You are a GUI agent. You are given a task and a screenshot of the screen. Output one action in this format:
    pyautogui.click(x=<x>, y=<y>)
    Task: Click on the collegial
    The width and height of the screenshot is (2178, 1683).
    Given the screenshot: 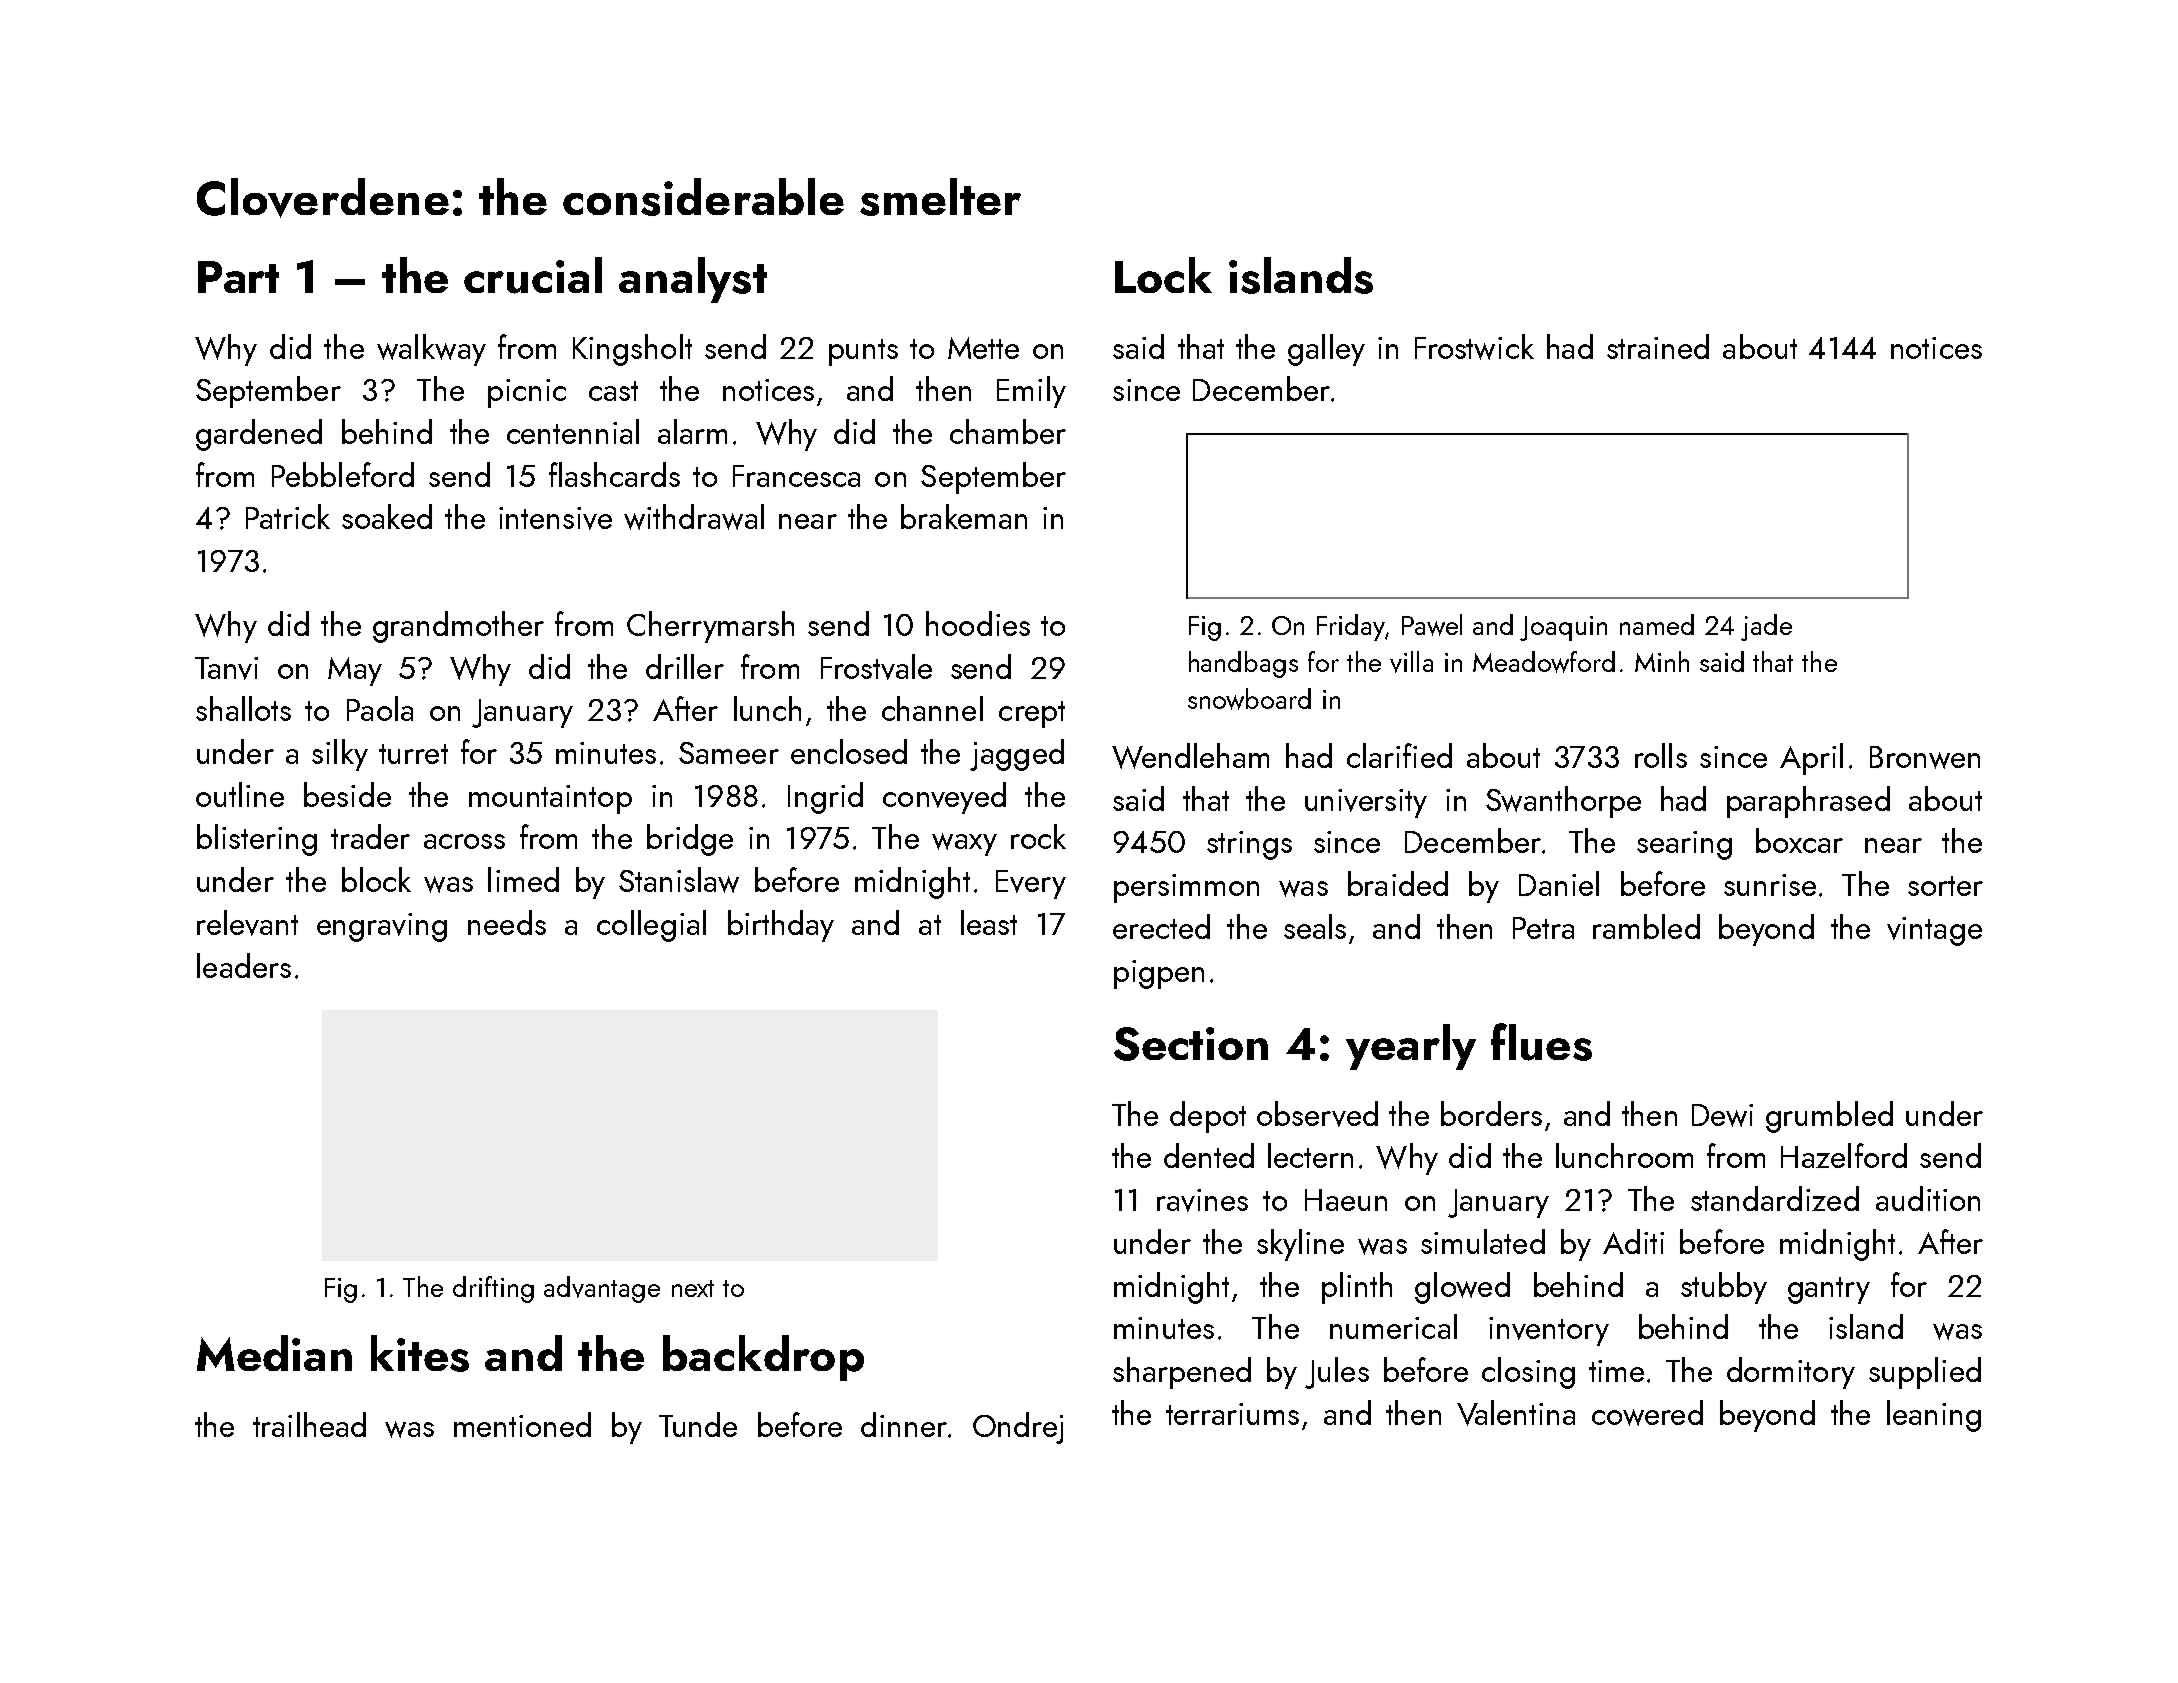 What is the action you would take?
    pyautogui.click(x=651, y=926)
